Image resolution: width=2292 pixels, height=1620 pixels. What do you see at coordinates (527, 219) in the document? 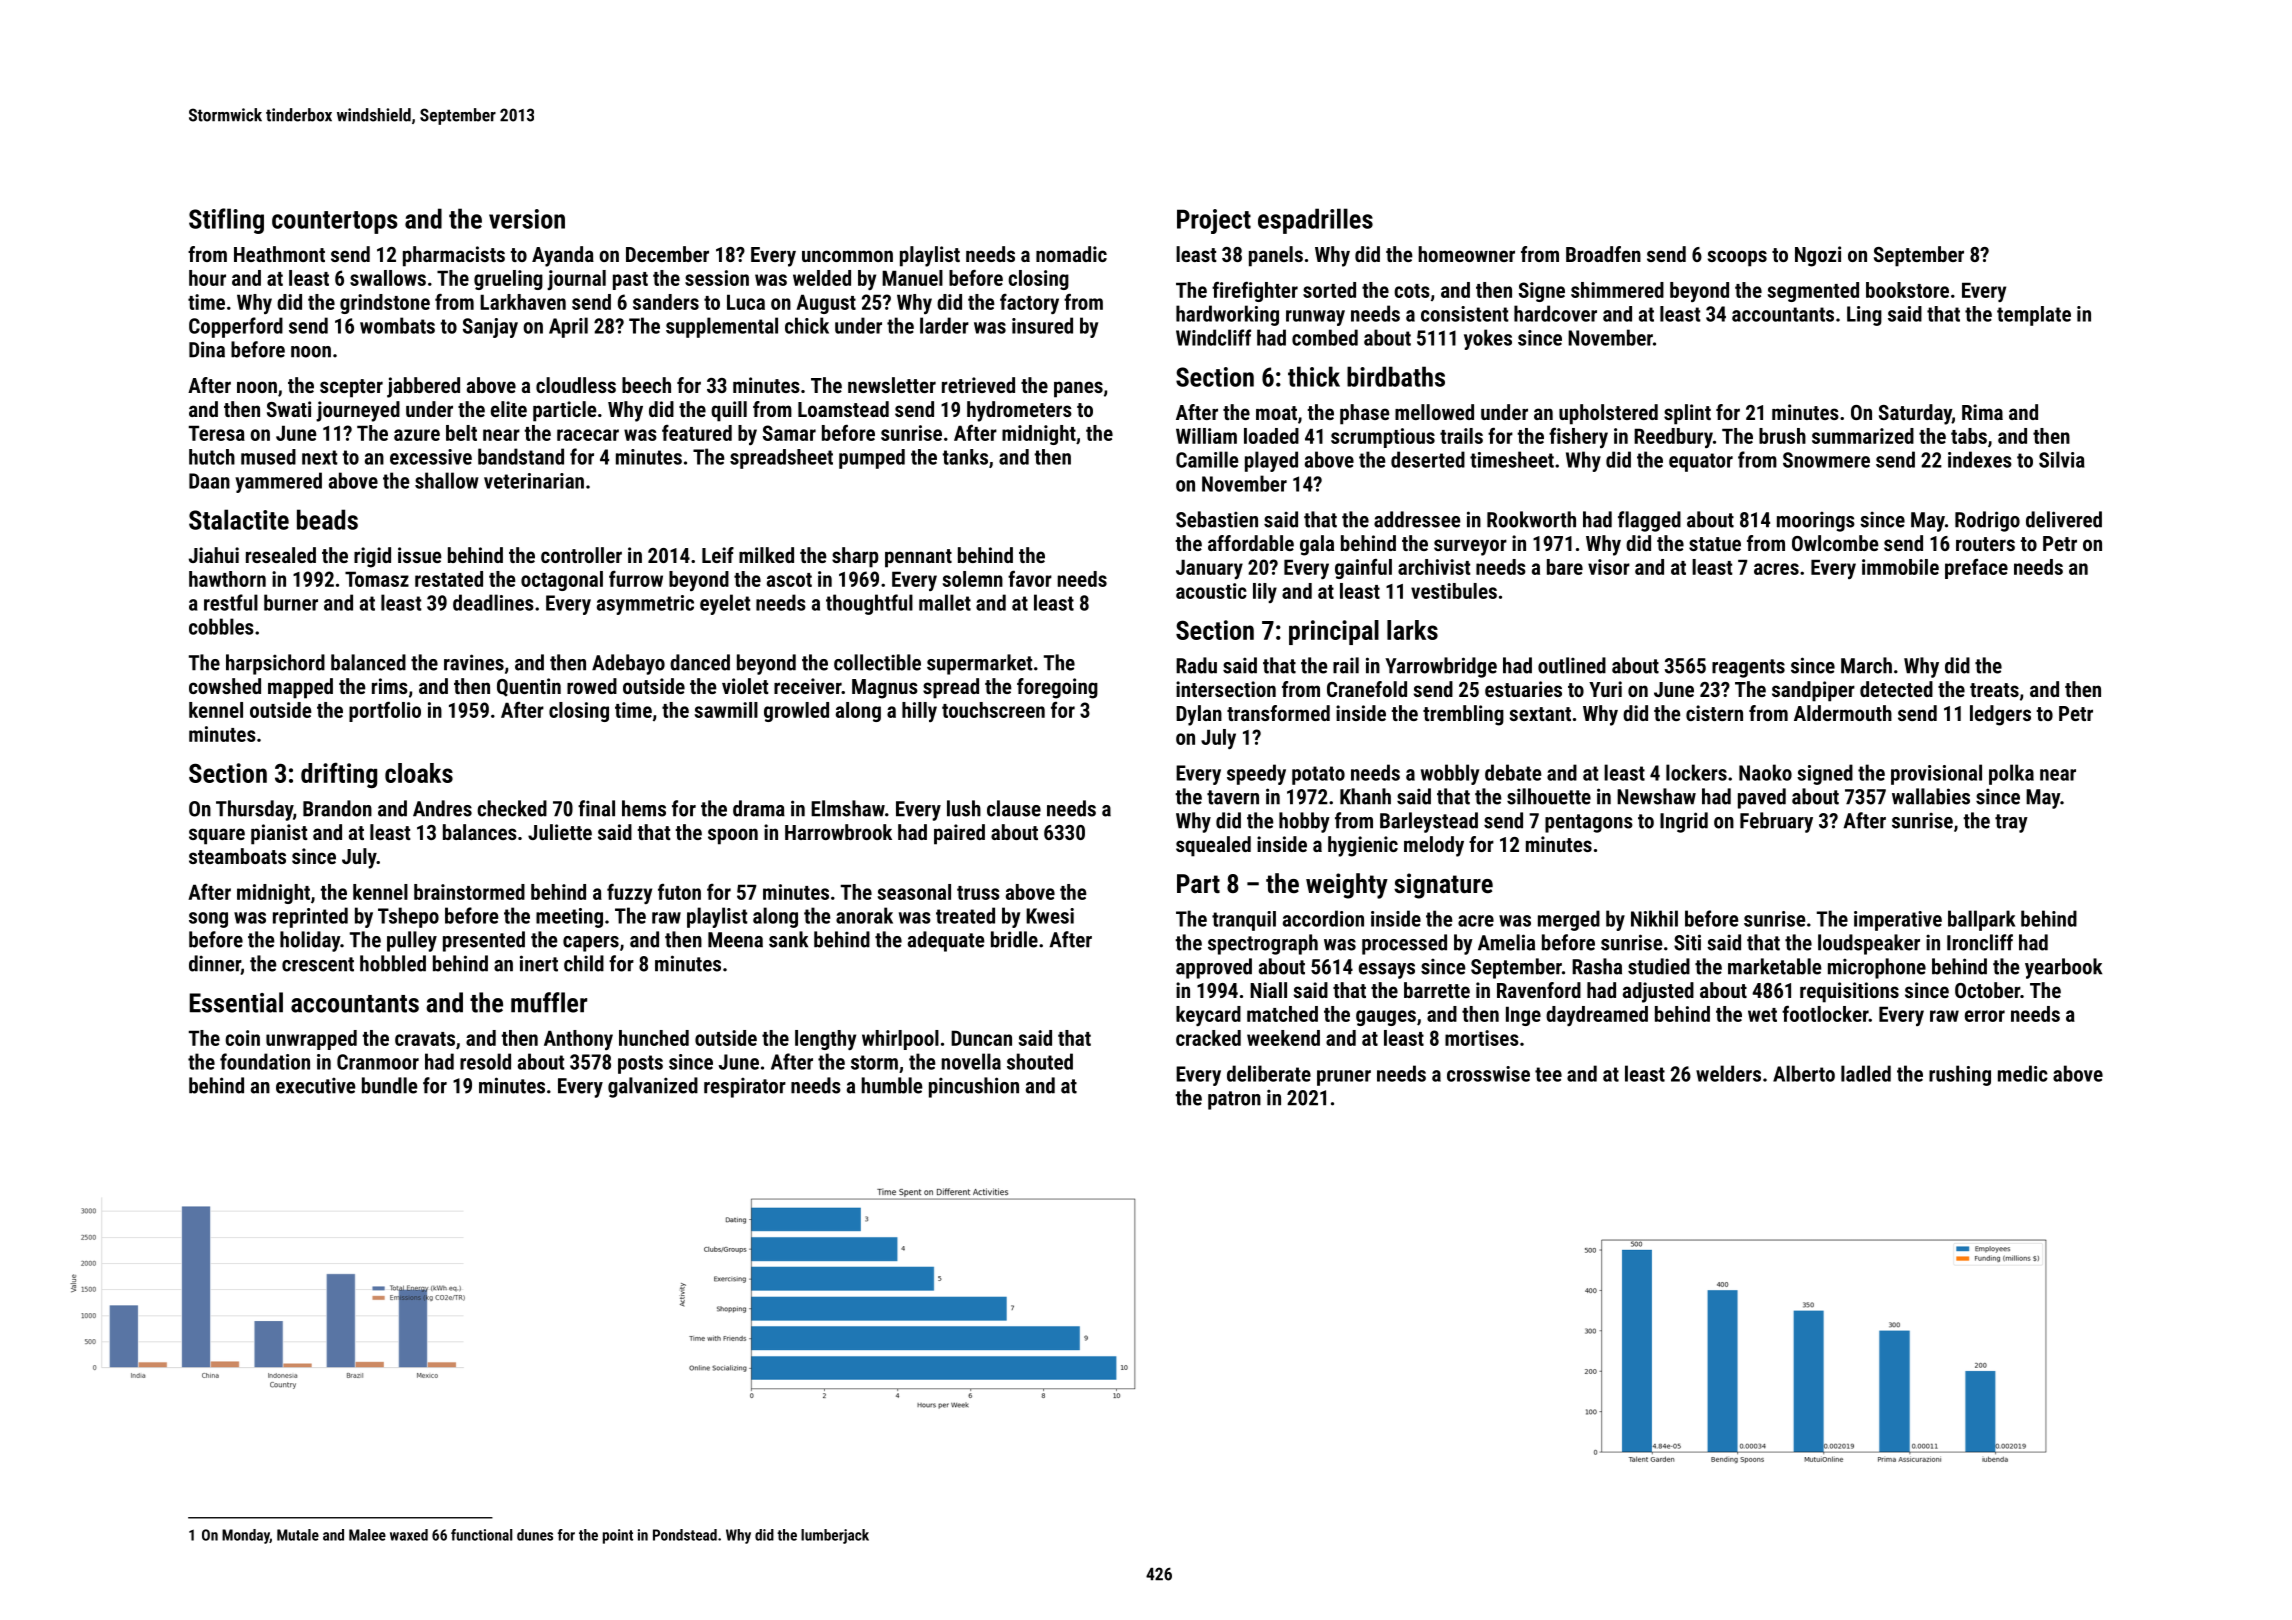
I see `version` at bounding box center [527, 219].
